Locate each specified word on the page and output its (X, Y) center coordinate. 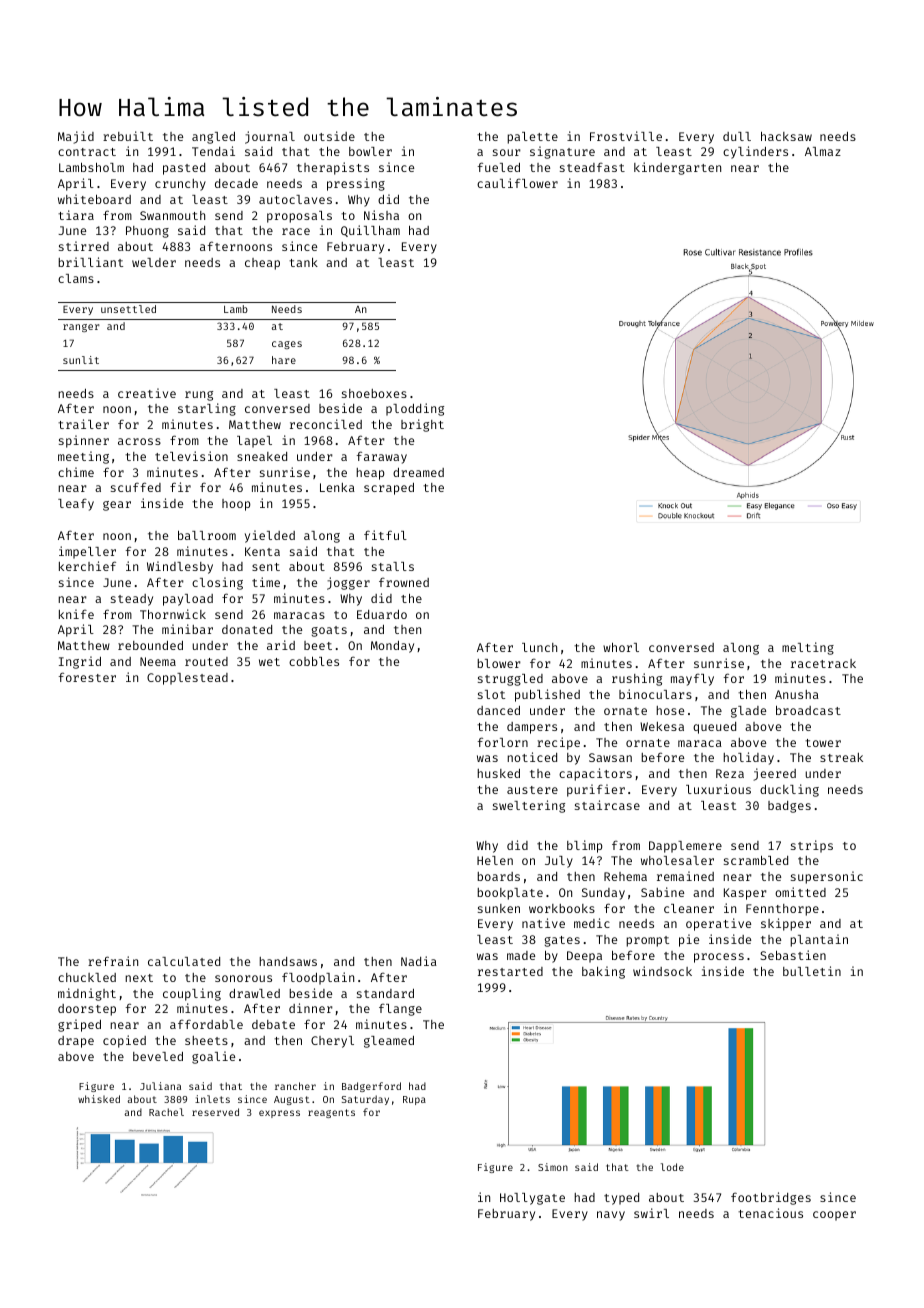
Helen (495, 860)
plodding (415, 409)
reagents (331, 1113)
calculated (184, 961)
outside (329, 136)
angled (213, 138)
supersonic (827, 877)
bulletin (812, 971)
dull (737, 136)
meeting (83, 457)
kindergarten (677, 168)
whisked (99, 1099)
